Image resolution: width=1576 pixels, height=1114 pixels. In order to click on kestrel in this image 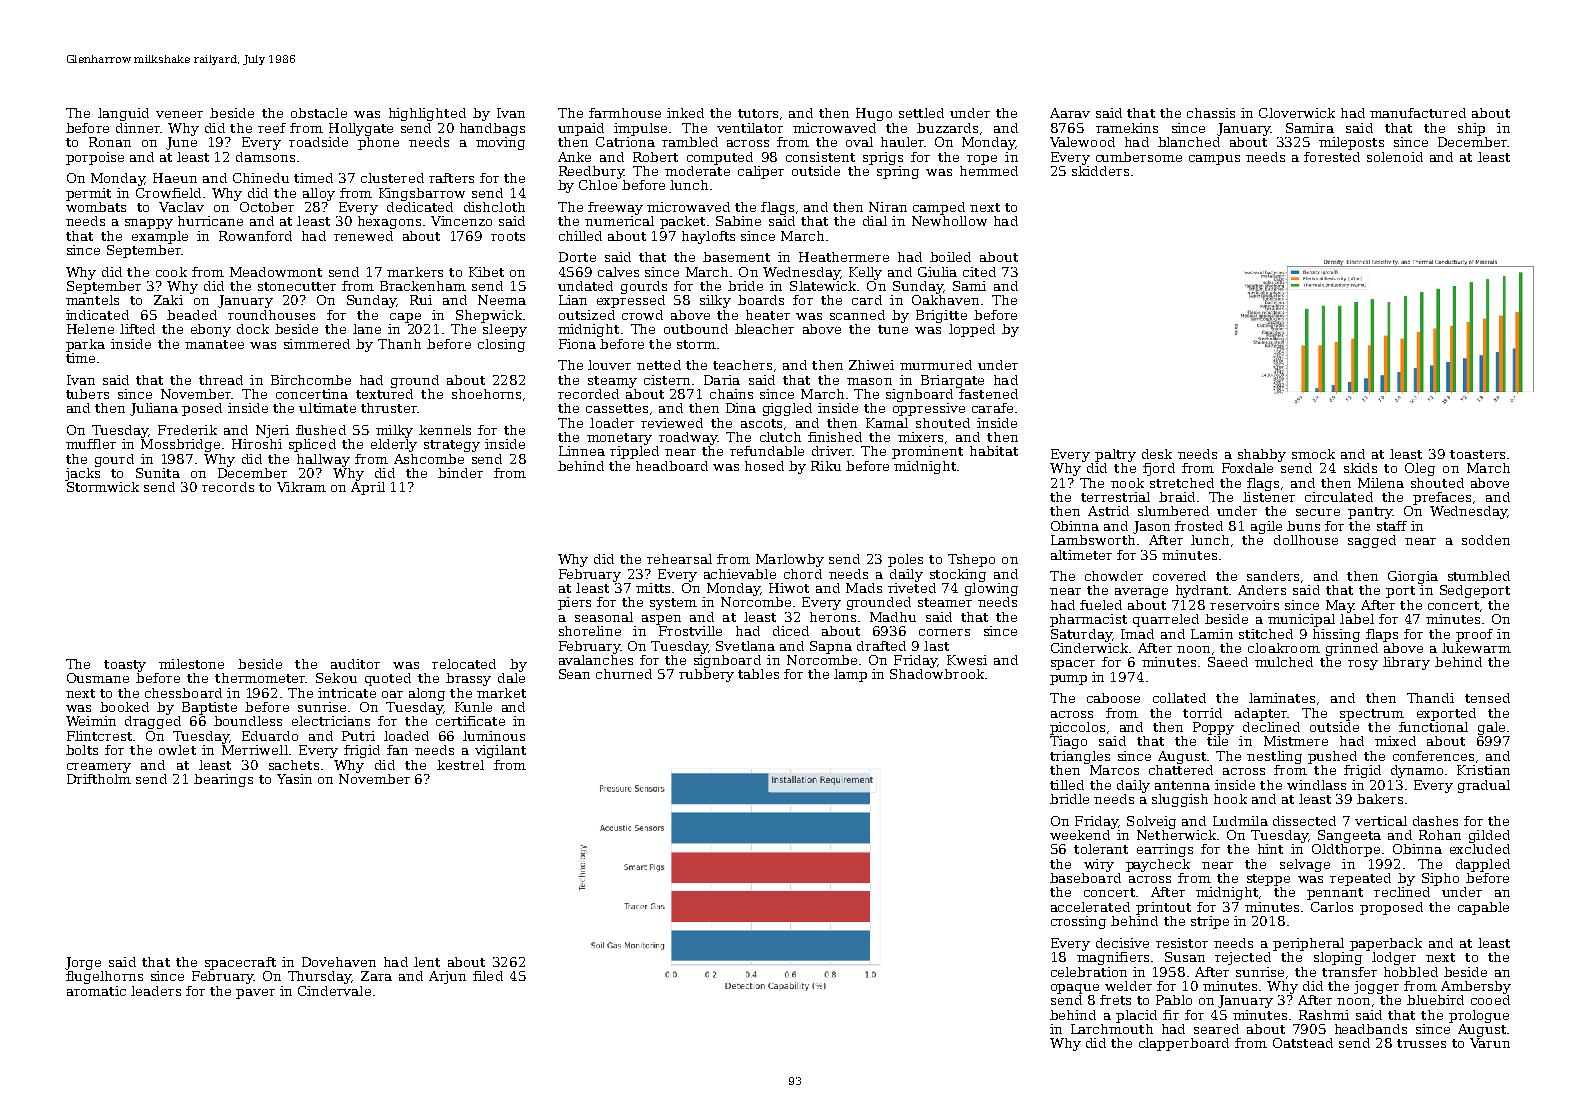, I will do `click(460, 765)`.
